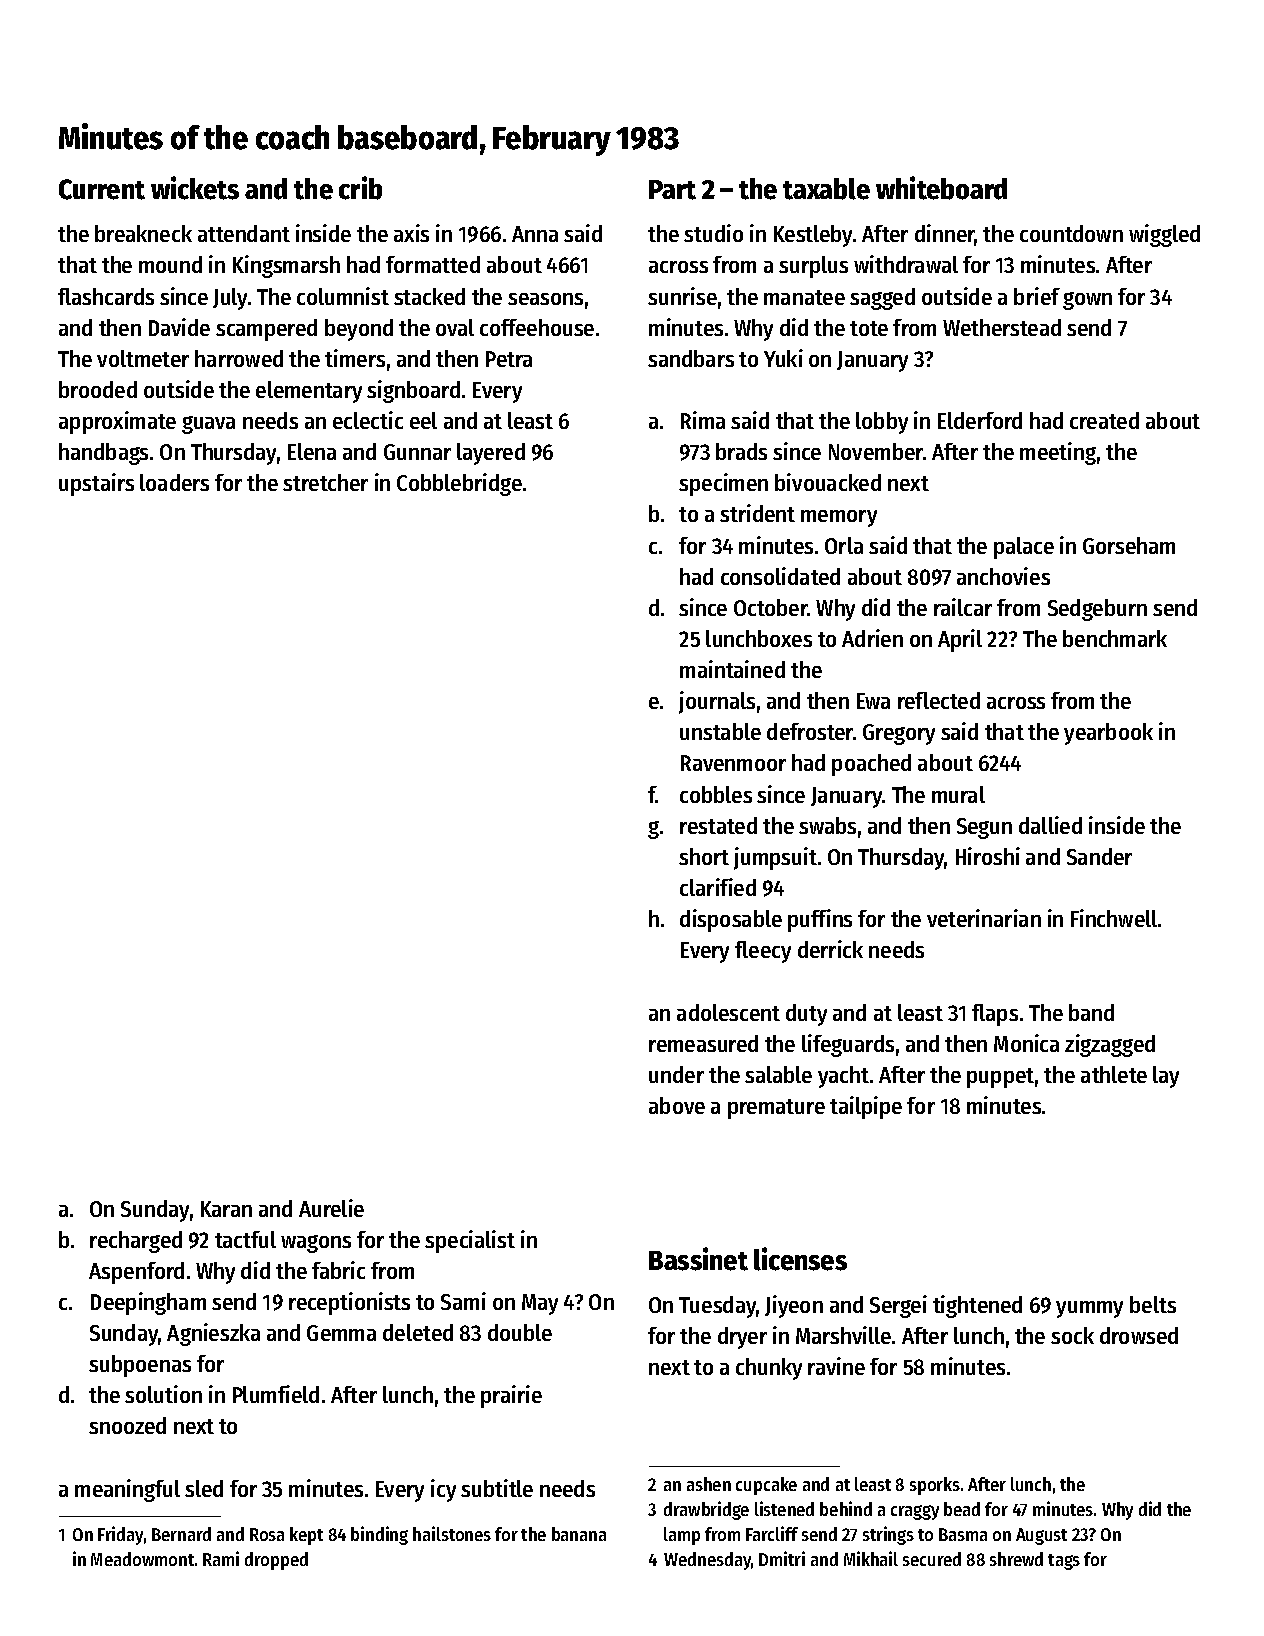 The height and width of the screenshot is (1636, 1264). What do you see at coordinates (716, 794) in the screenshot?
I see `cobbles` at bounding box center [716, 794].
